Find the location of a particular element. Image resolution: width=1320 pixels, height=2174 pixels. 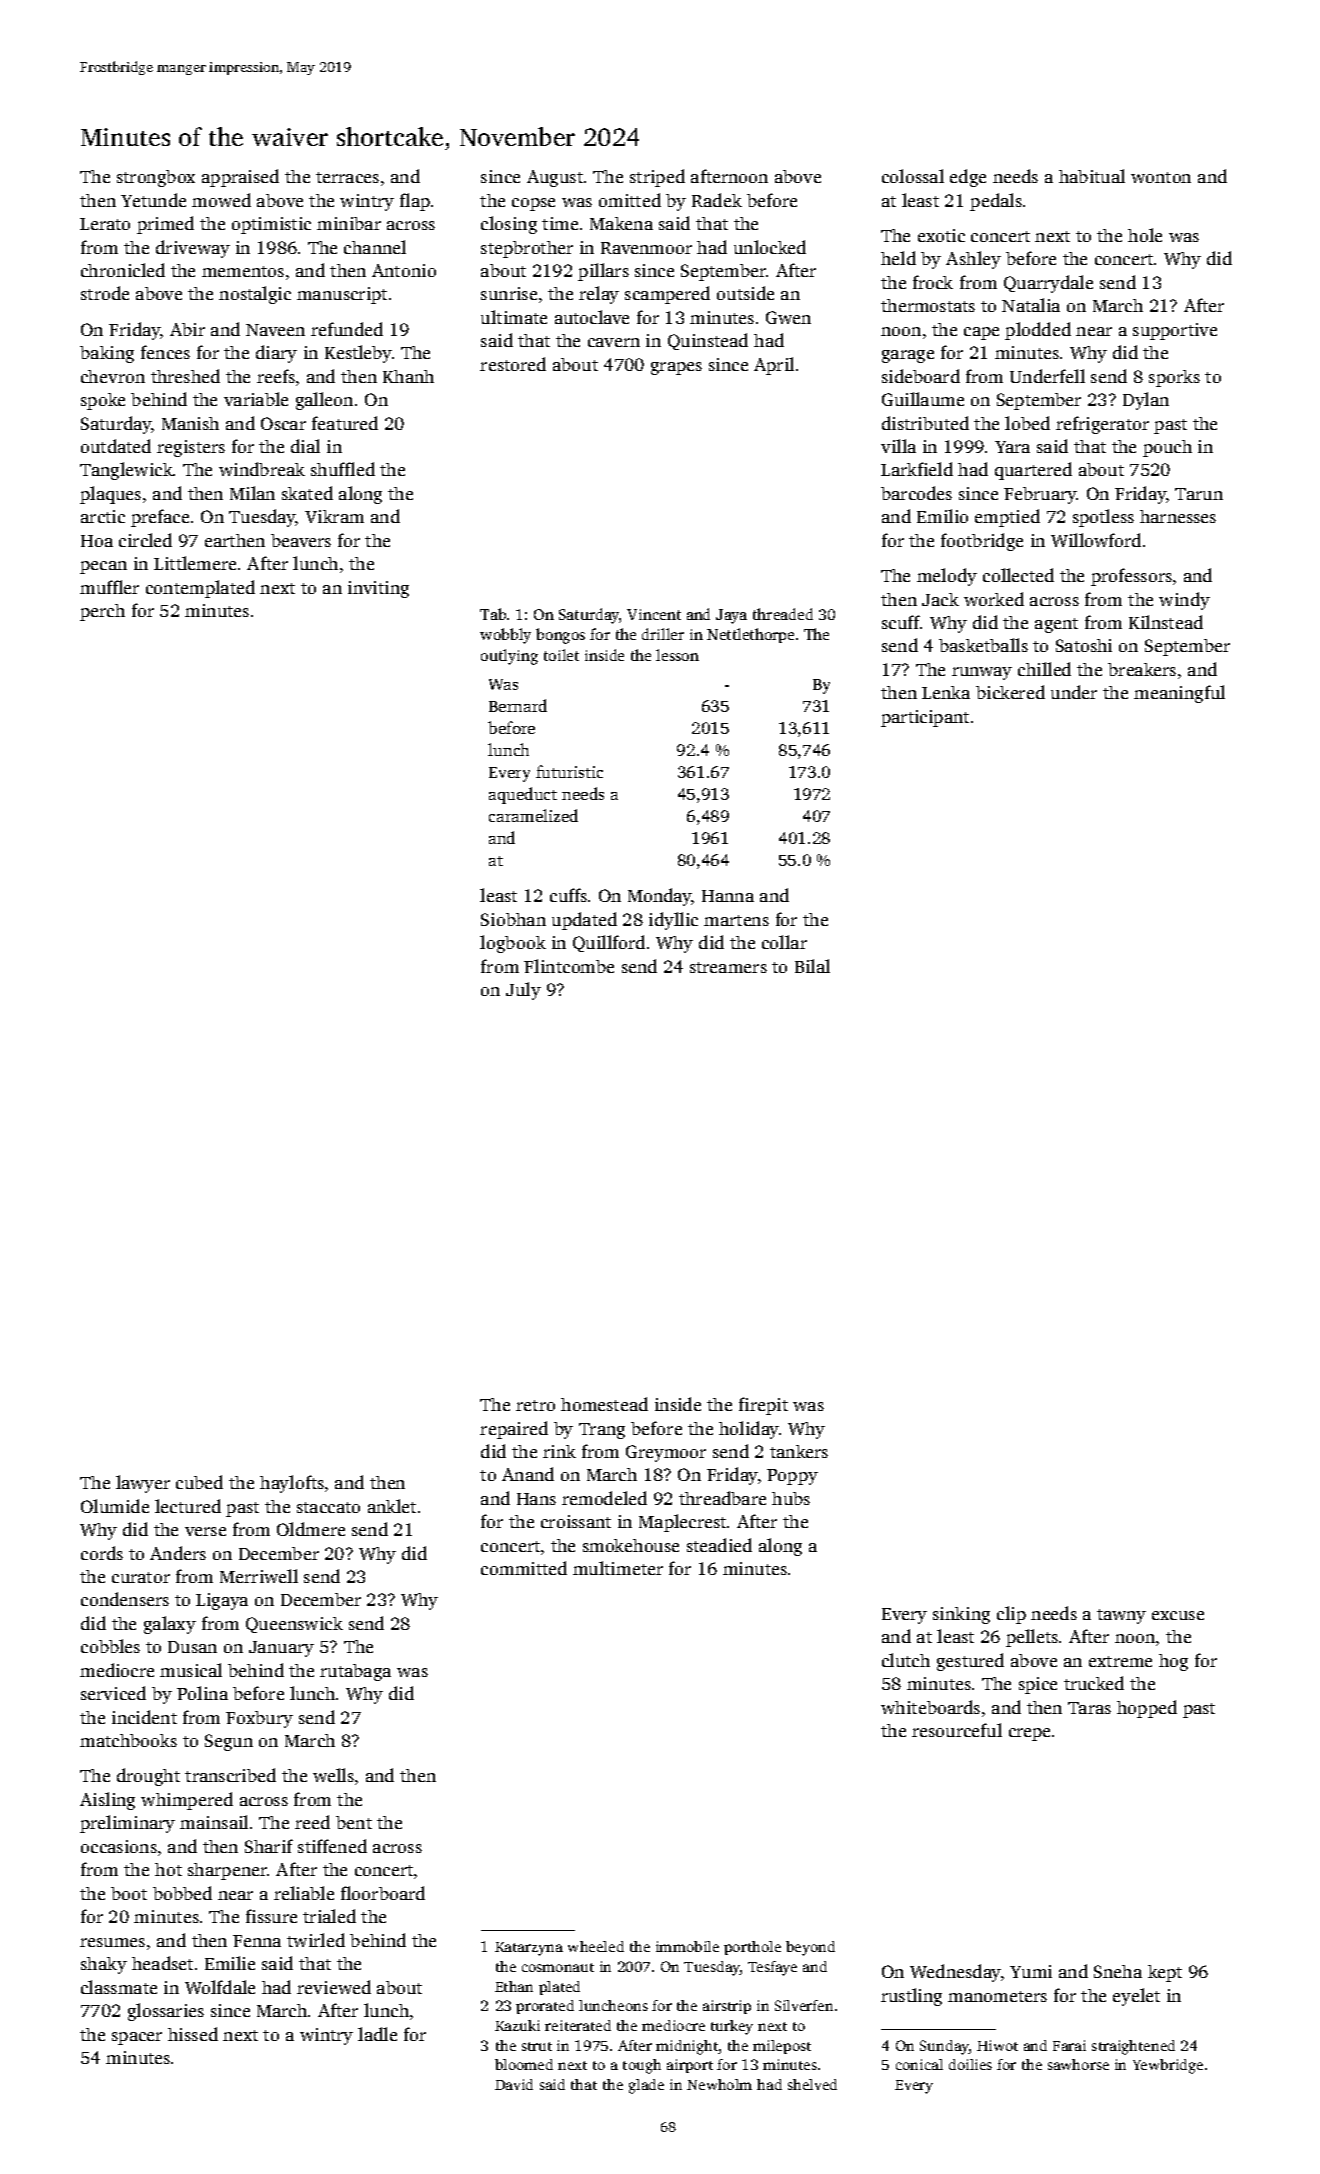

July is located at coordinates (523, 991).
